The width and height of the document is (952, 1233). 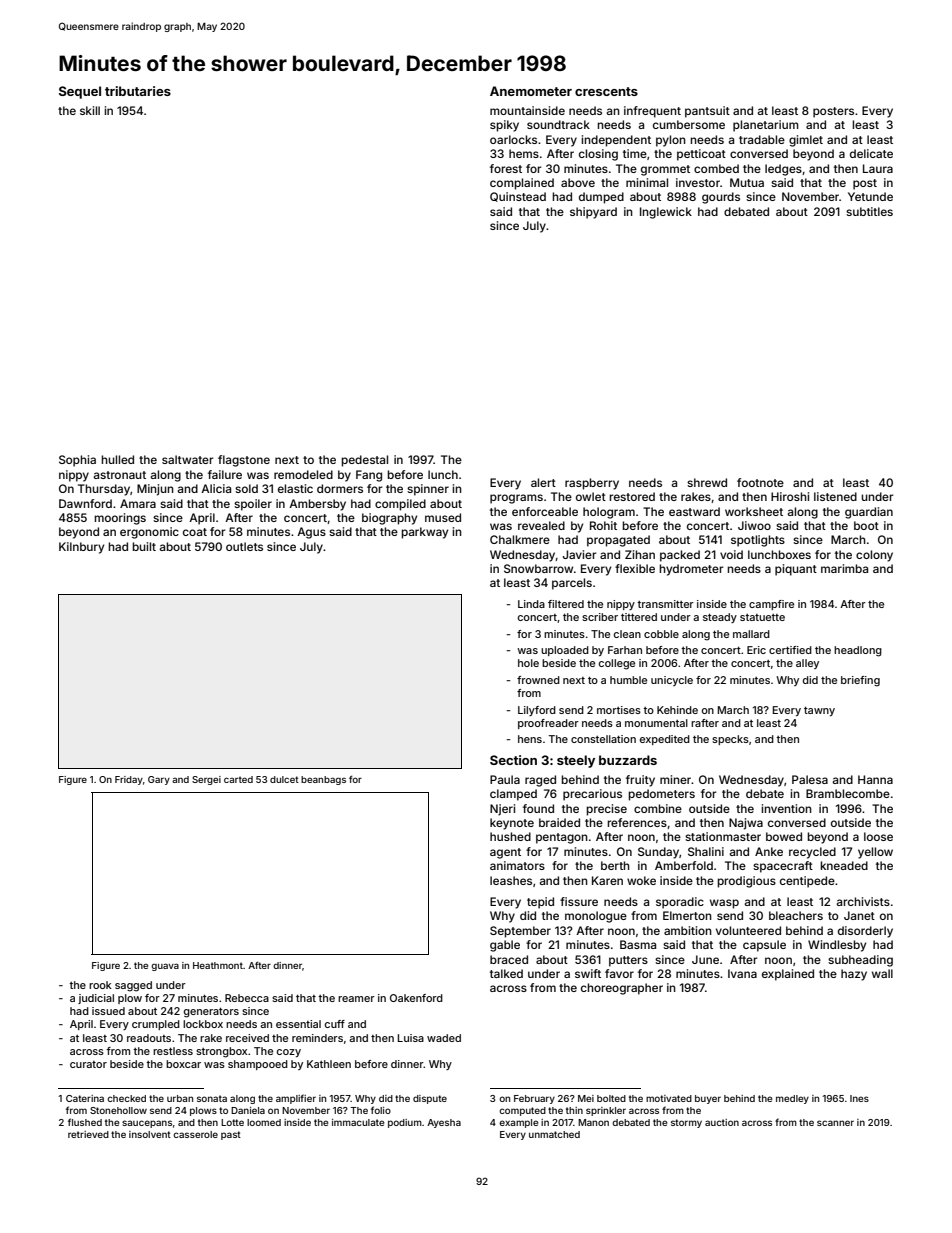 What do you see at coordinates (835, 496) in the document?
I see `listened` at bounding box center [835, 496].
